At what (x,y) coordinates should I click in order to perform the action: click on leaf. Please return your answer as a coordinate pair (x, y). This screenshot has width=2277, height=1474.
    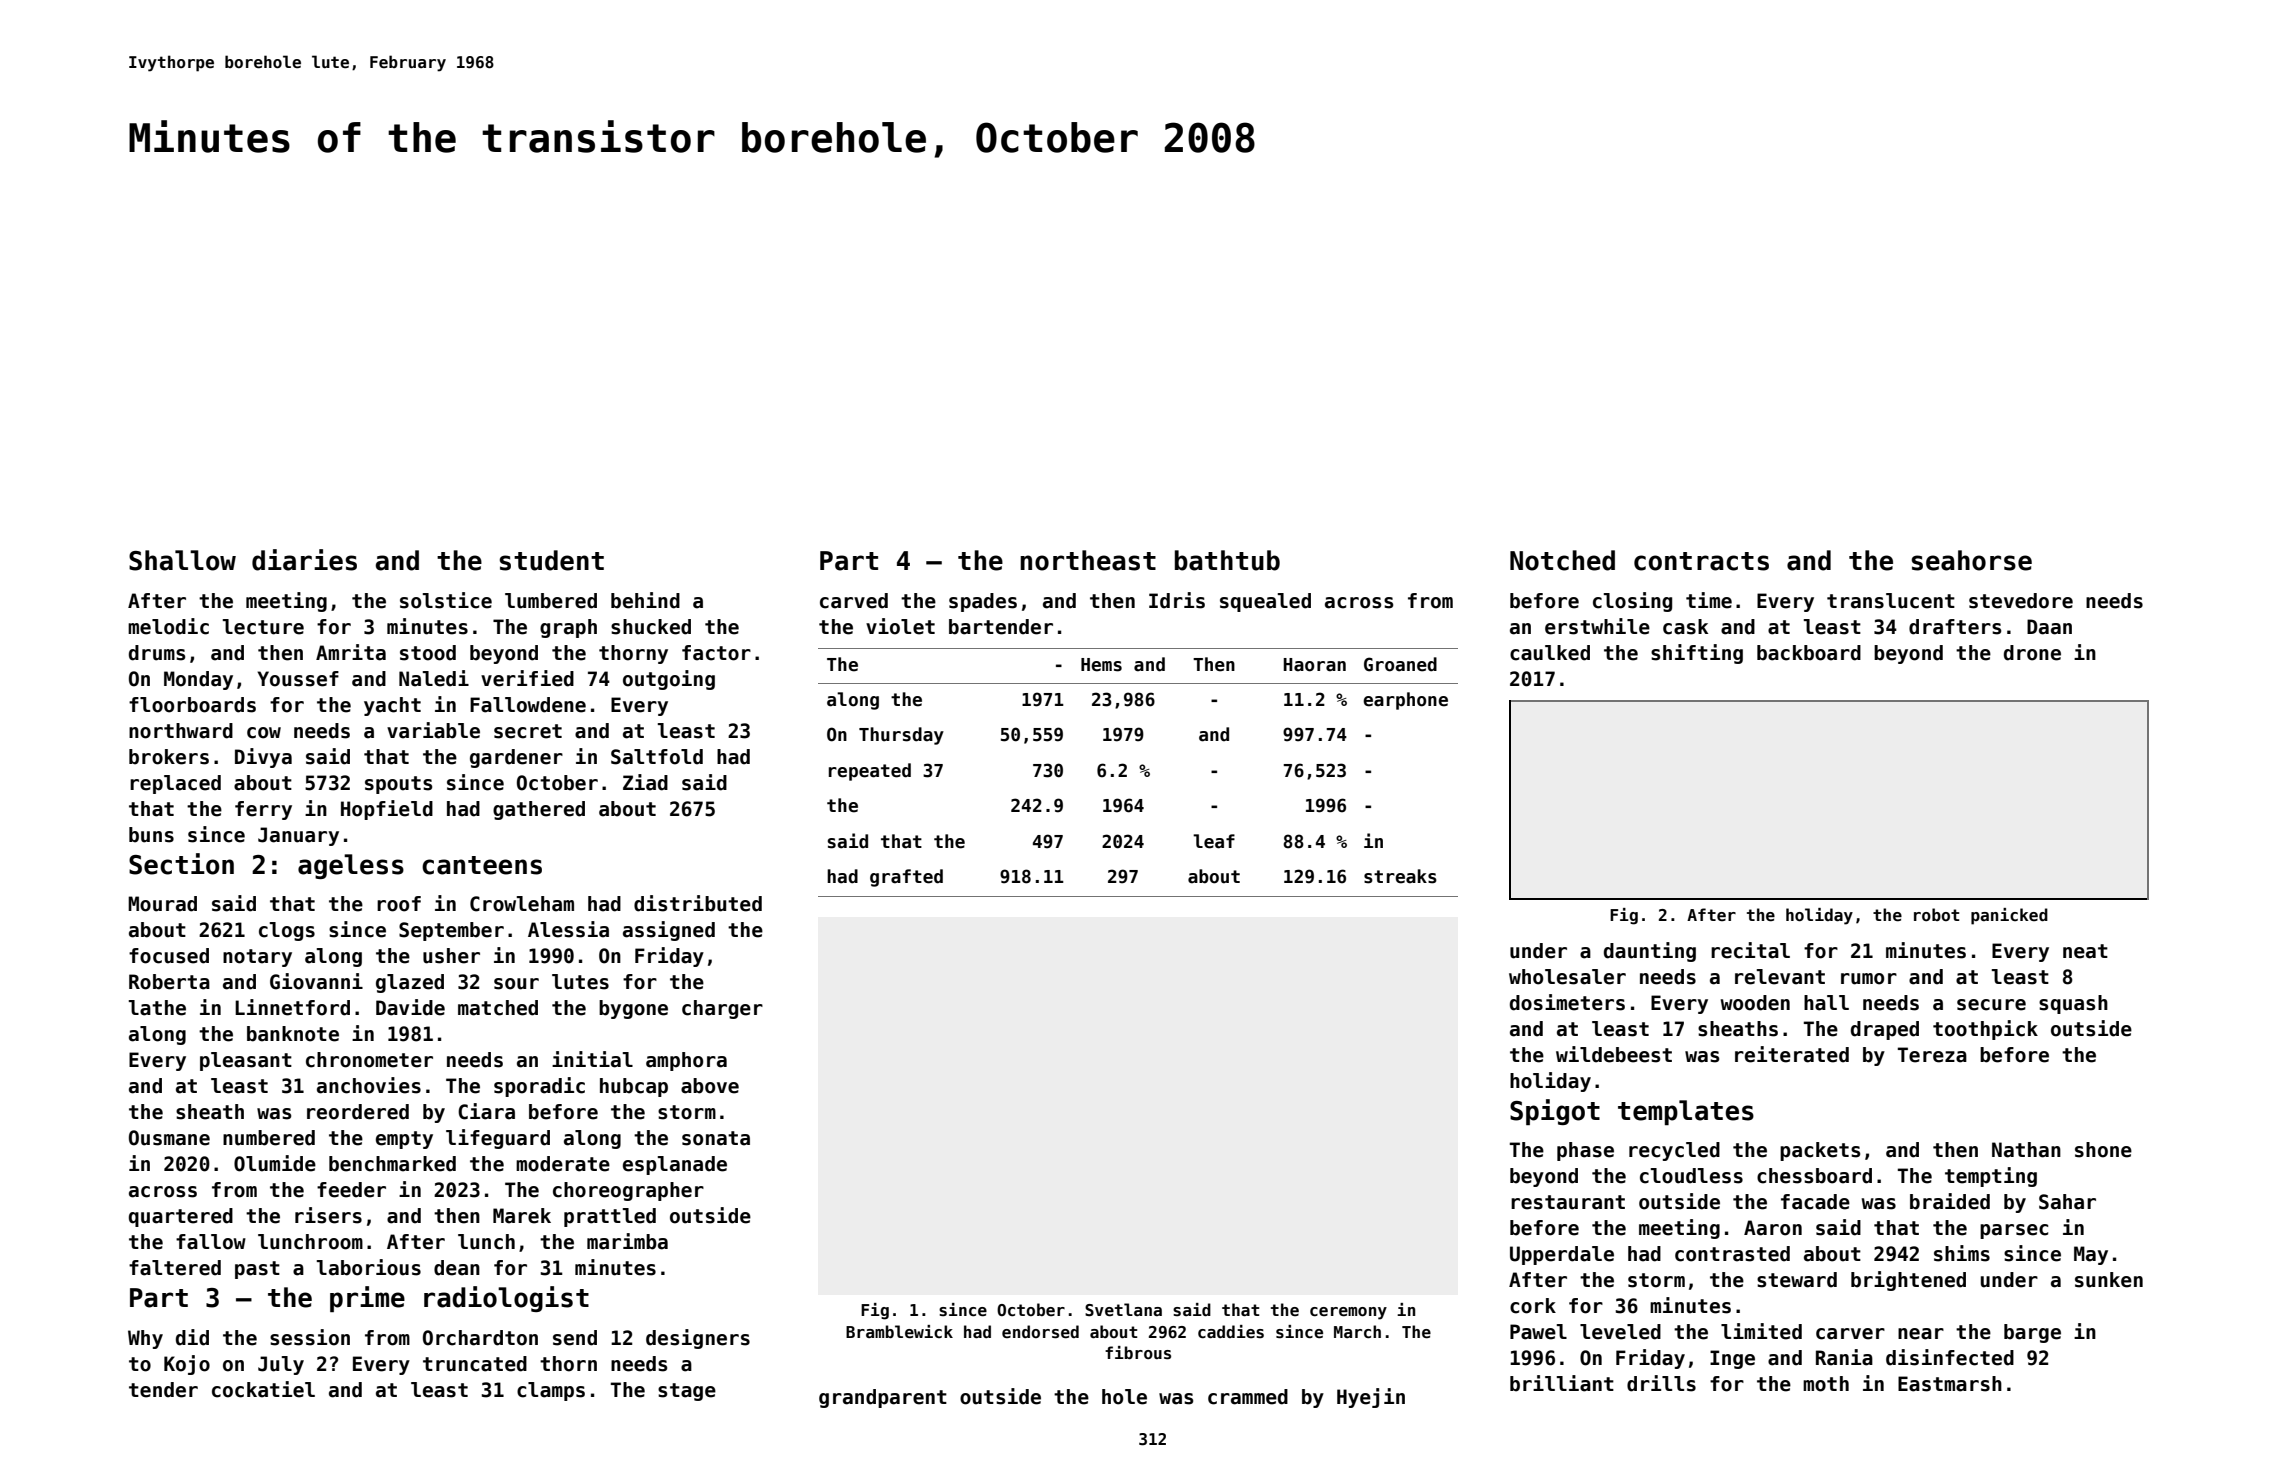
    Looking at the image, I should click on (1214, 841).
